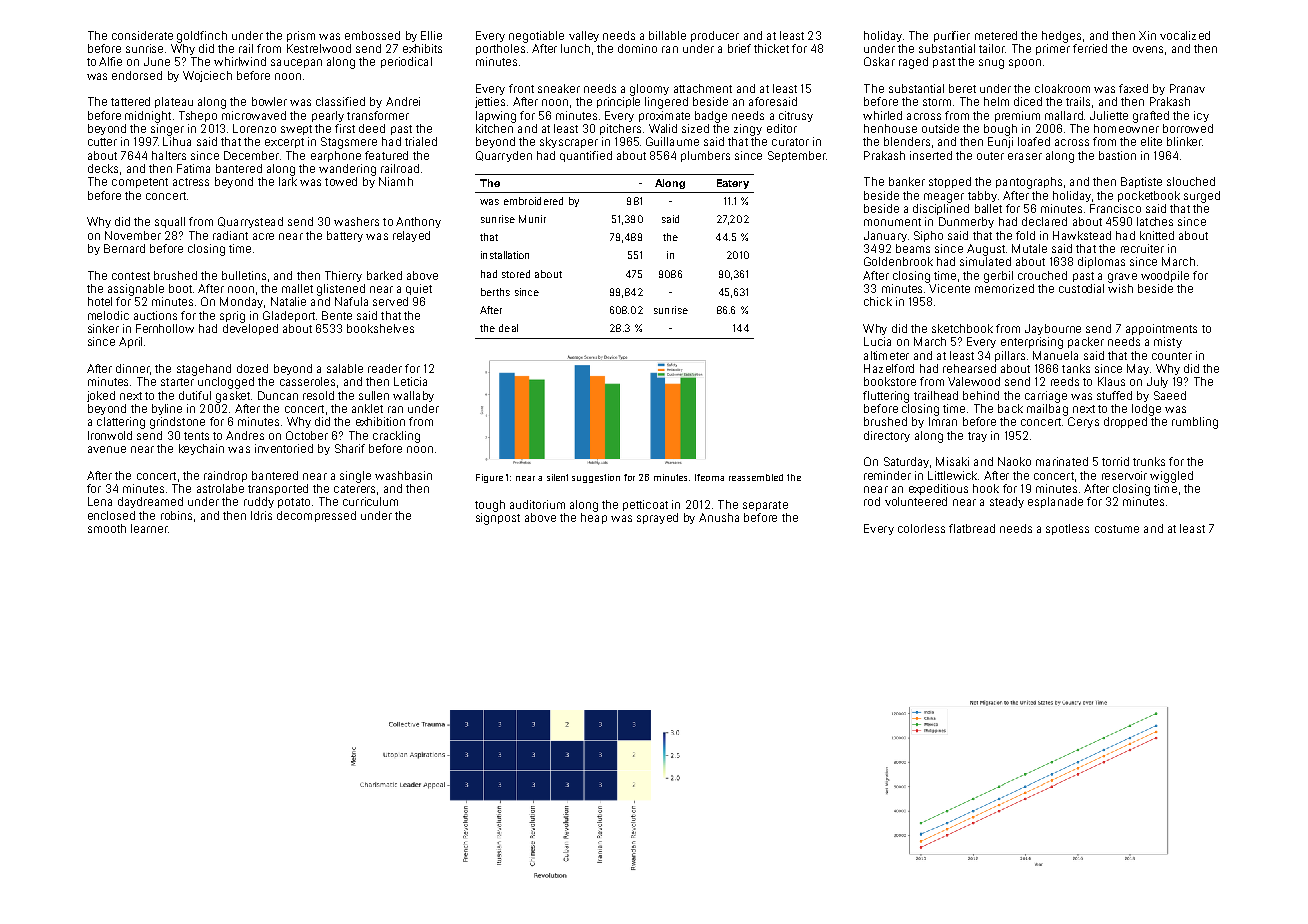  Describe the element at coordinates (657, 518) in the screenshot. I see `sprayed` at that location.
